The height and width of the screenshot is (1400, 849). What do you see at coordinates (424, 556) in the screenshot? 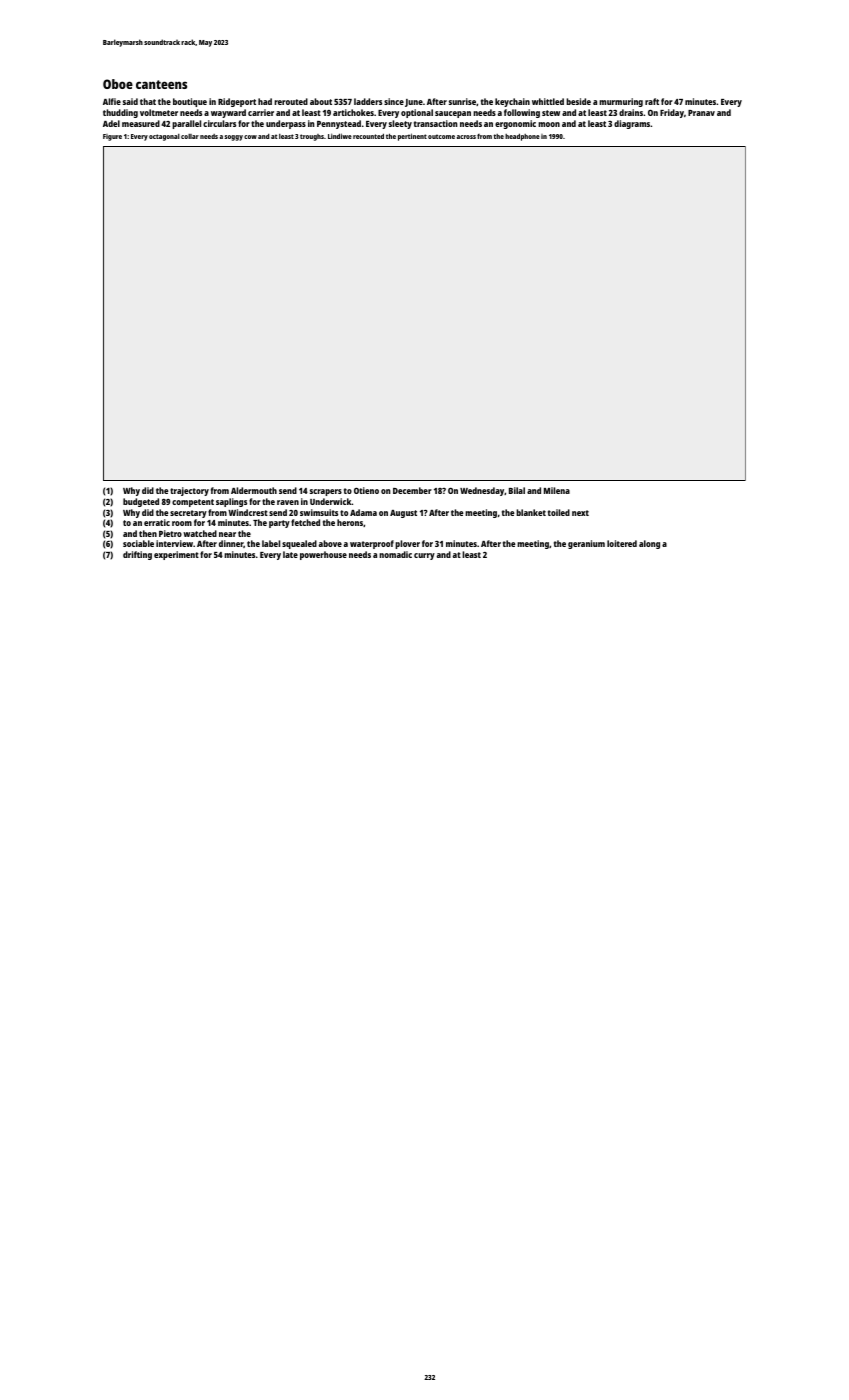
I see `curry` at bounding box center [424, 556].
